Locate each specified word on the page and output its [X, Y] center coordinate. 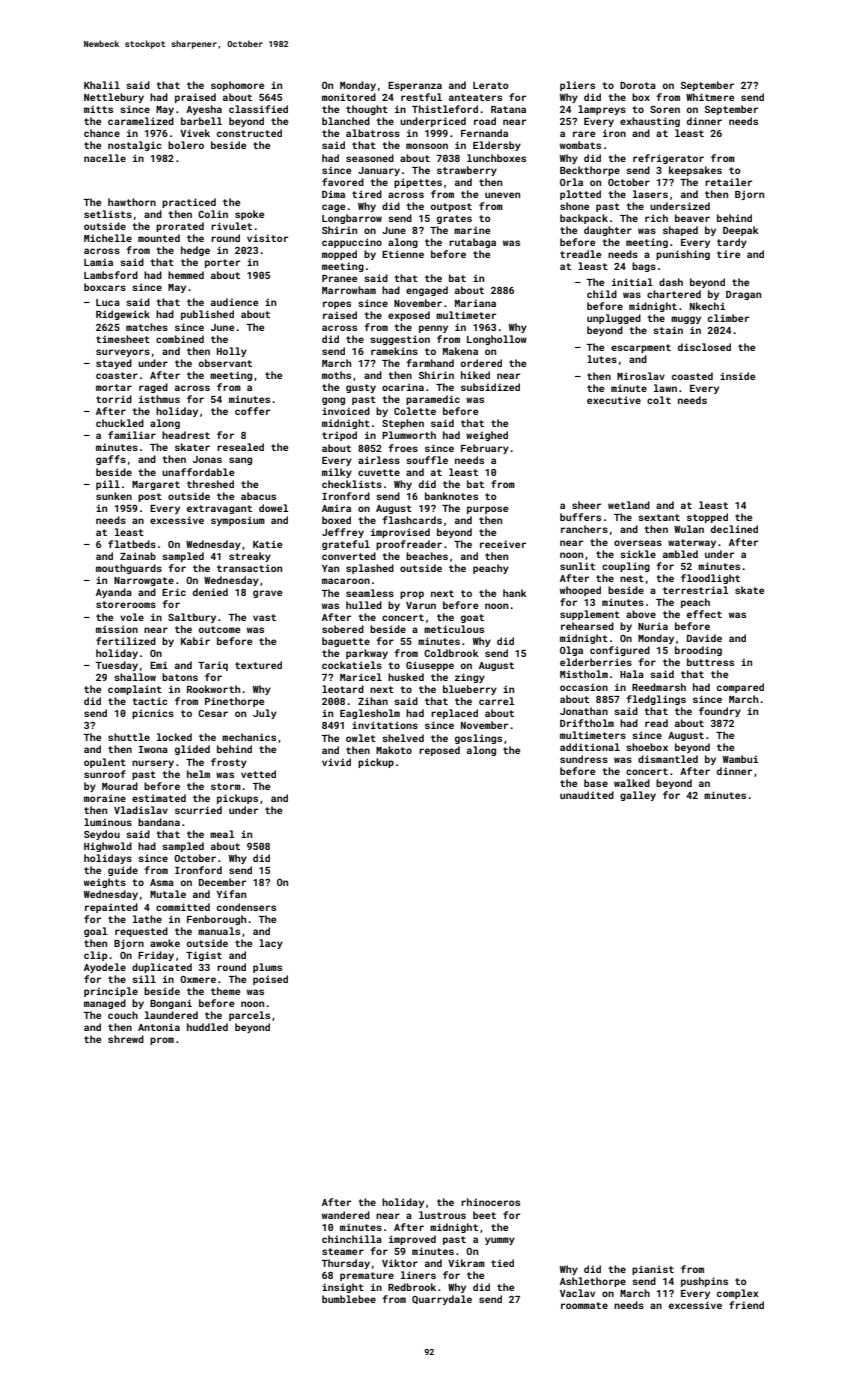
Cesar [213, 713]
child [602, 294]
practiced [189, 203]
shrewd [126, 1039]
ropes [337, 305]
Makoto [394, 750]
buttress [710, 662]
